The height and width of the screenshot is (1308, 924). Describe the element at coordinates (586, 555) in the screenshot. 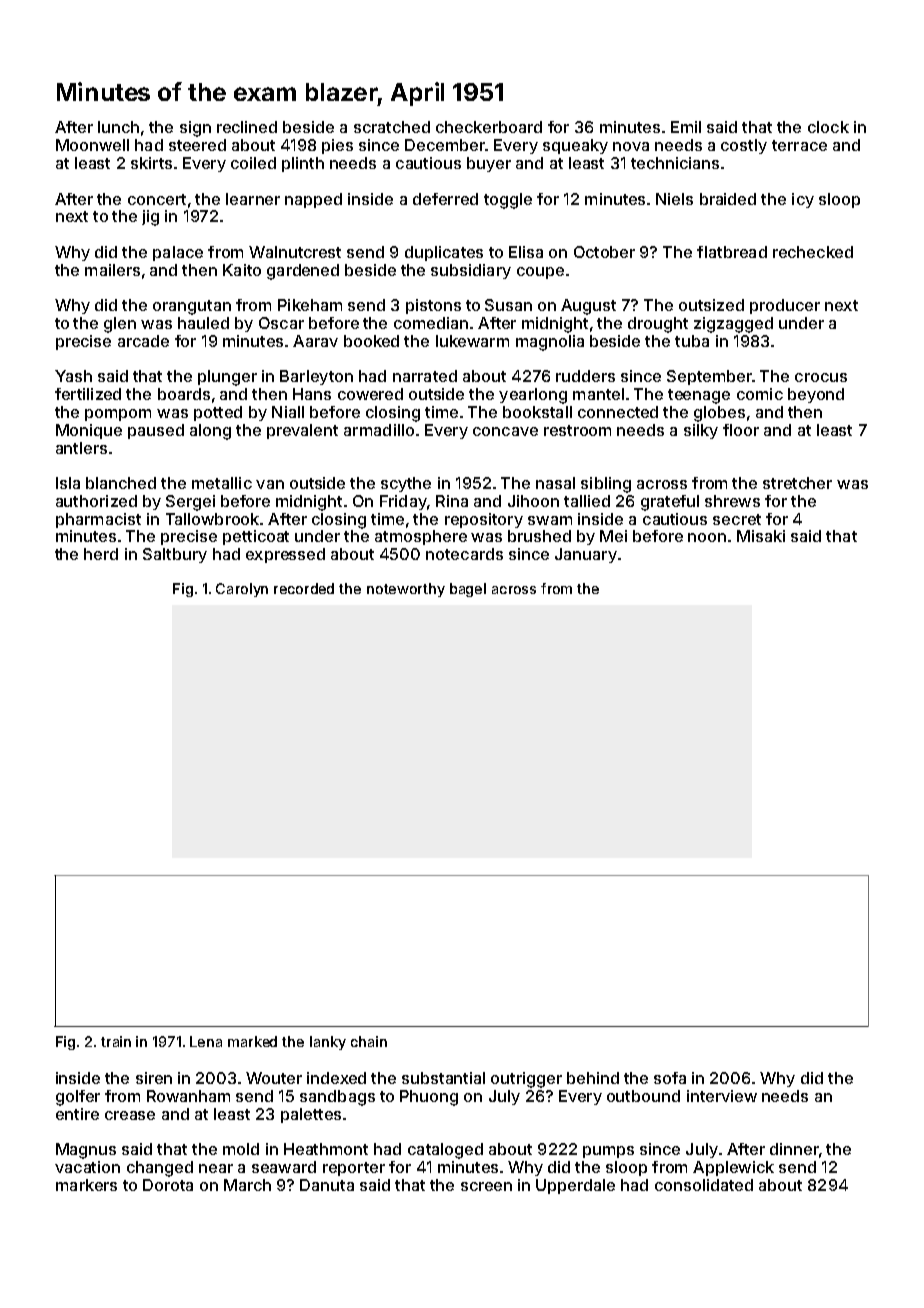

I see `January` at that location.
